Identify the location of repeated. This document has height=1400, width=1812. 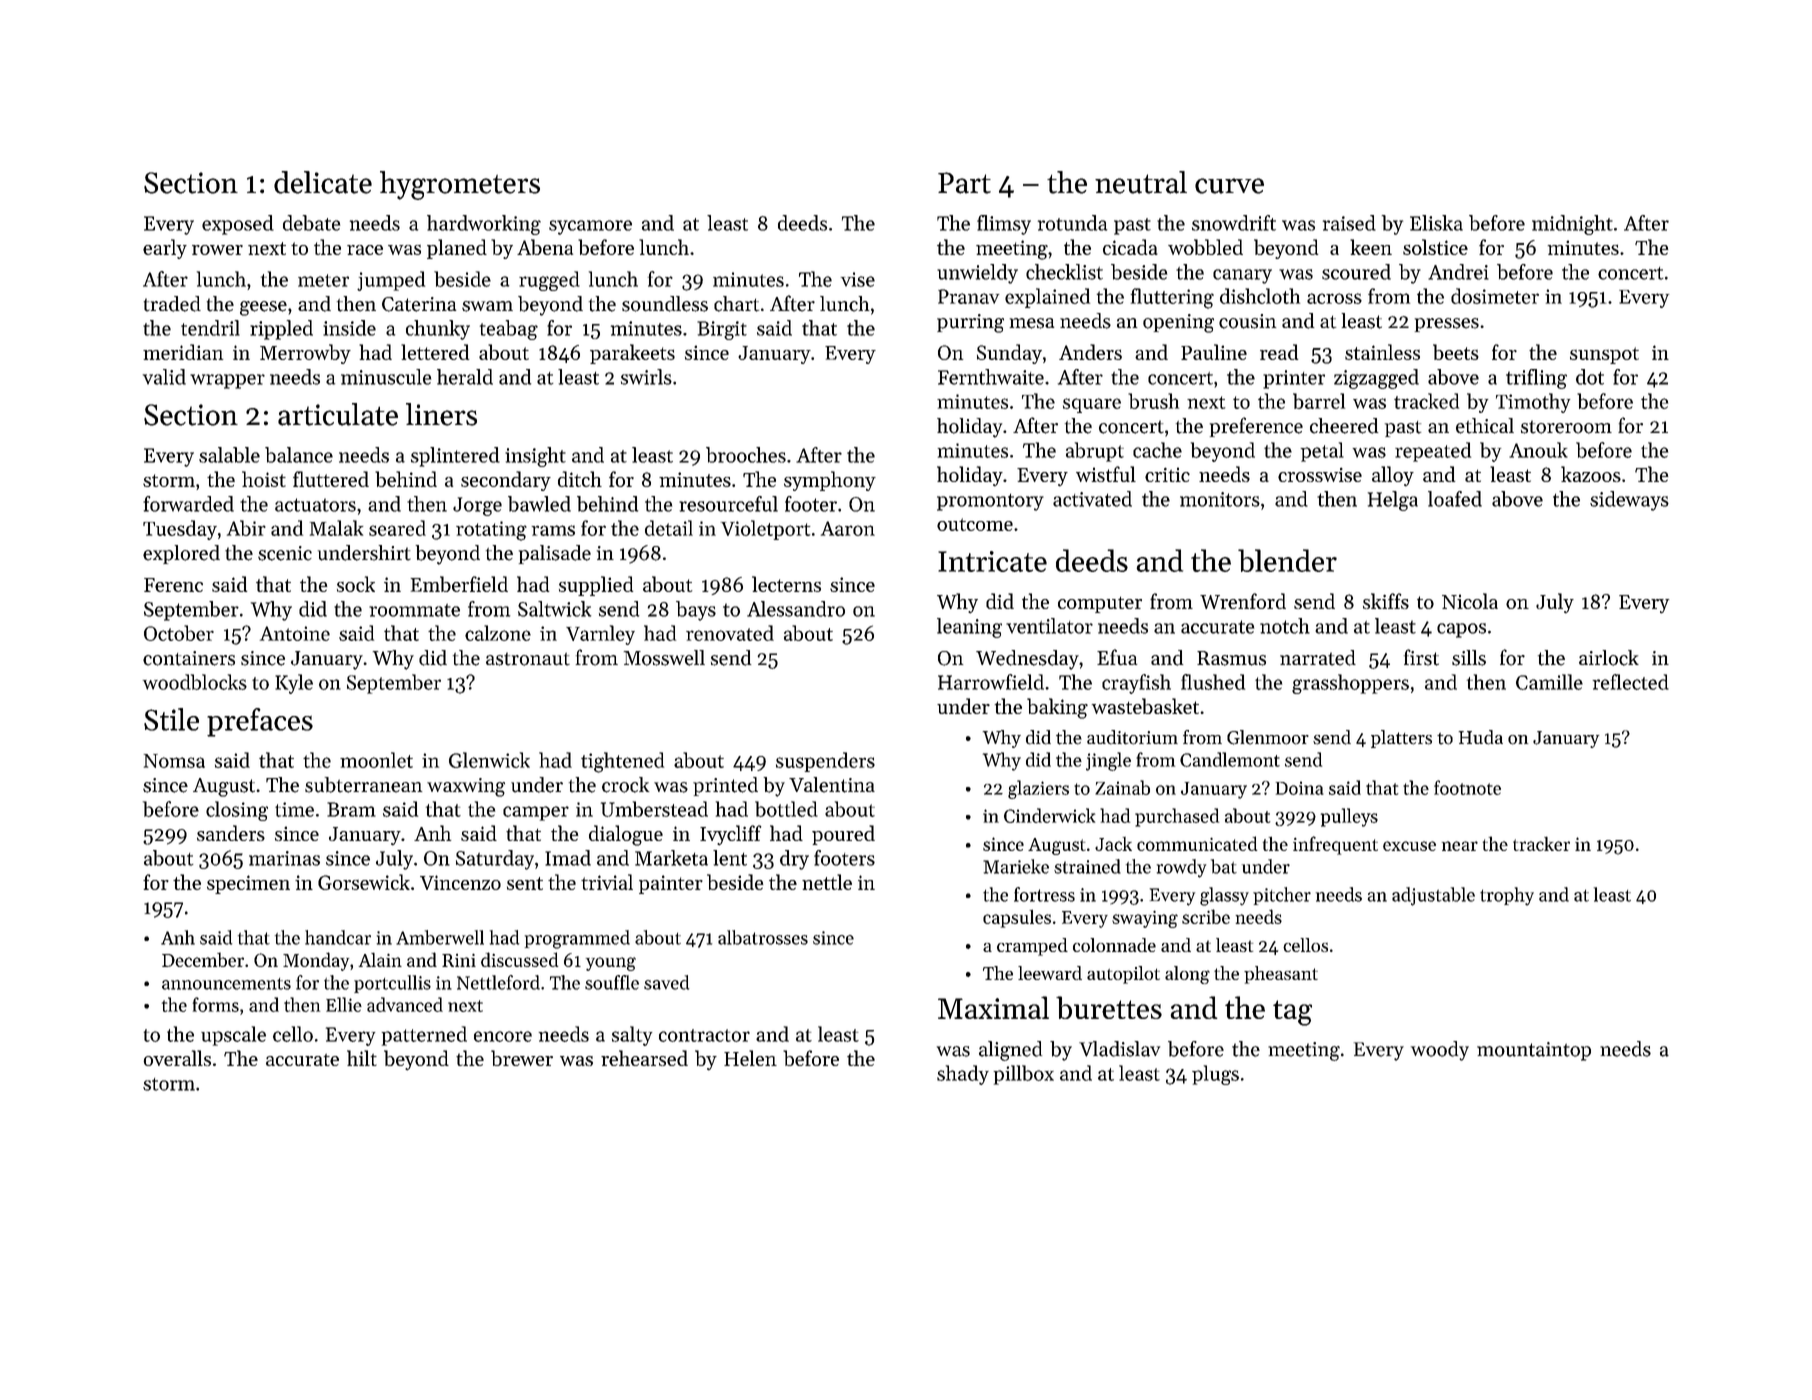
(1433, 452).
